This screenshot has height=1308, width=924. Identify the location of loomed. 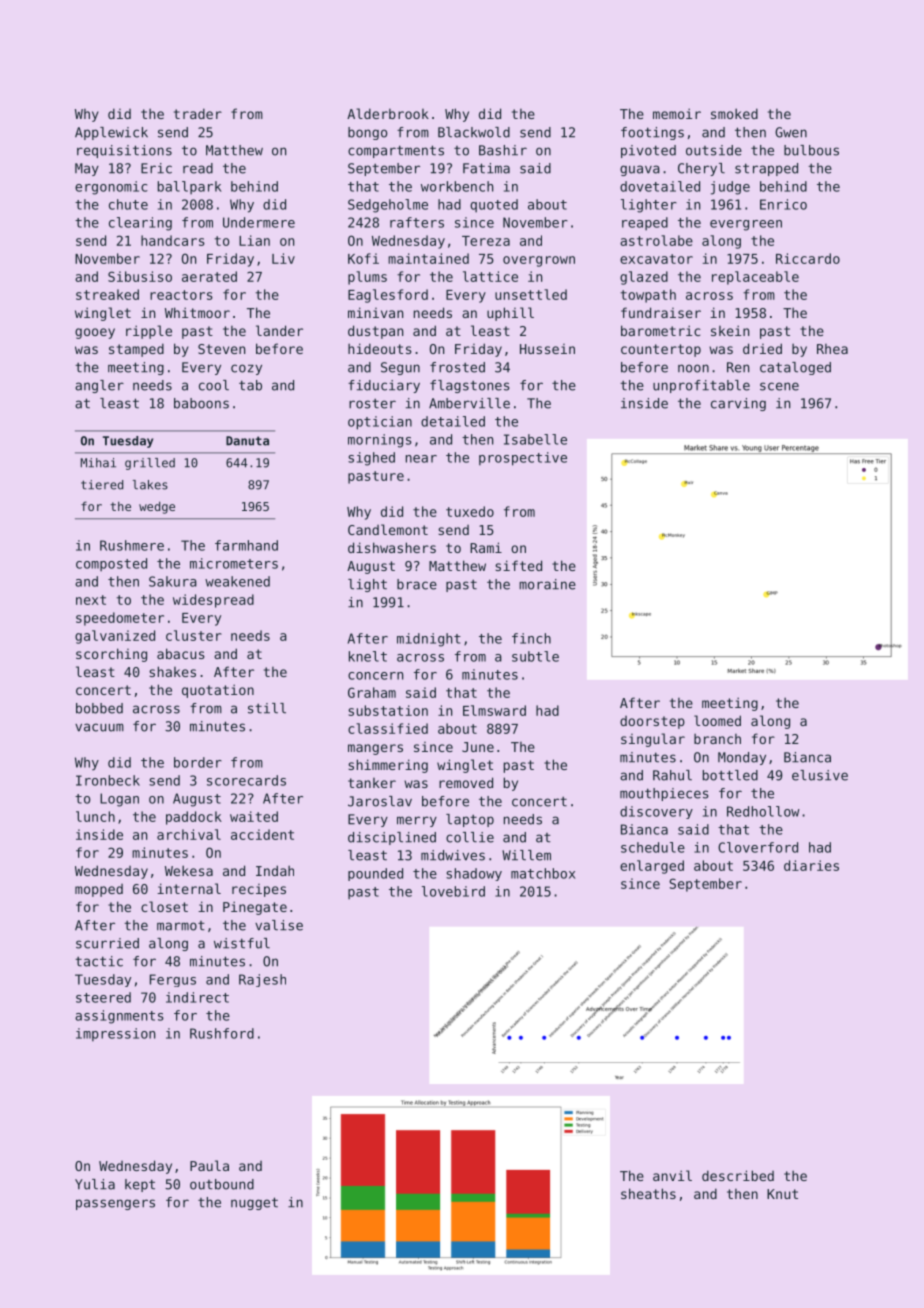
(717, 720).
